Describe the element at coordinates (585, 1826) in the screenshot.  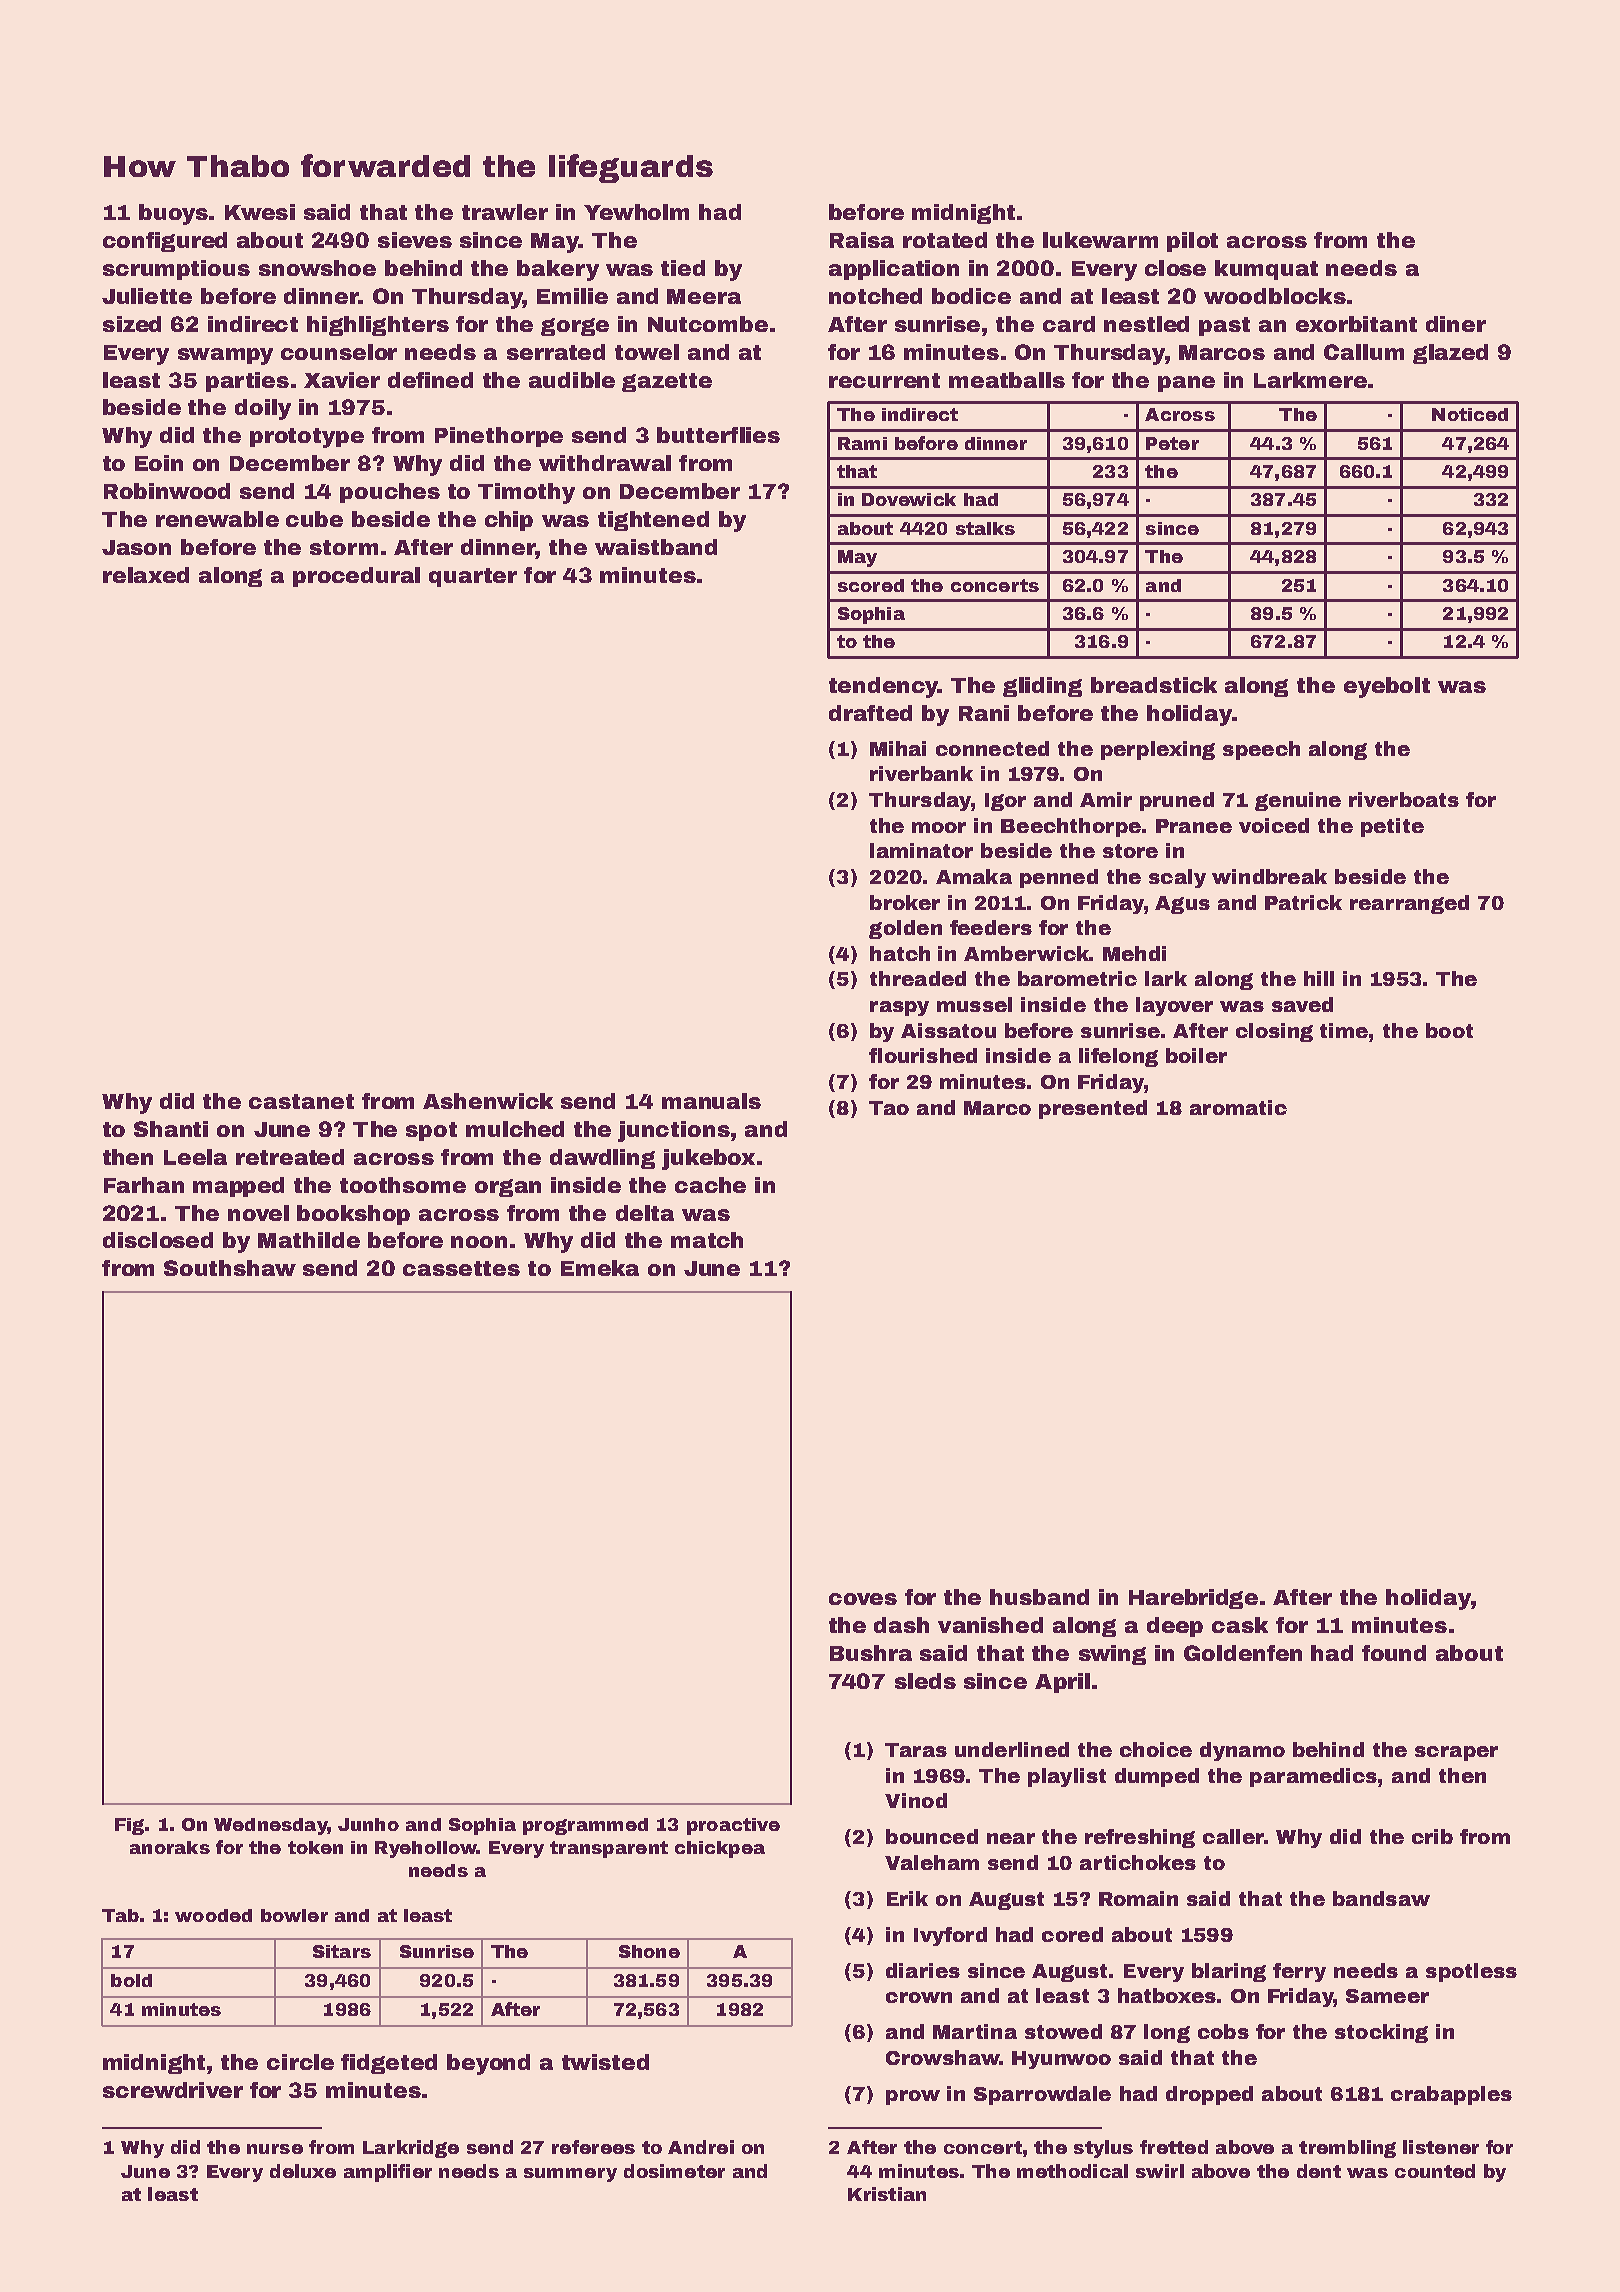
I see `programmed` at that location.
